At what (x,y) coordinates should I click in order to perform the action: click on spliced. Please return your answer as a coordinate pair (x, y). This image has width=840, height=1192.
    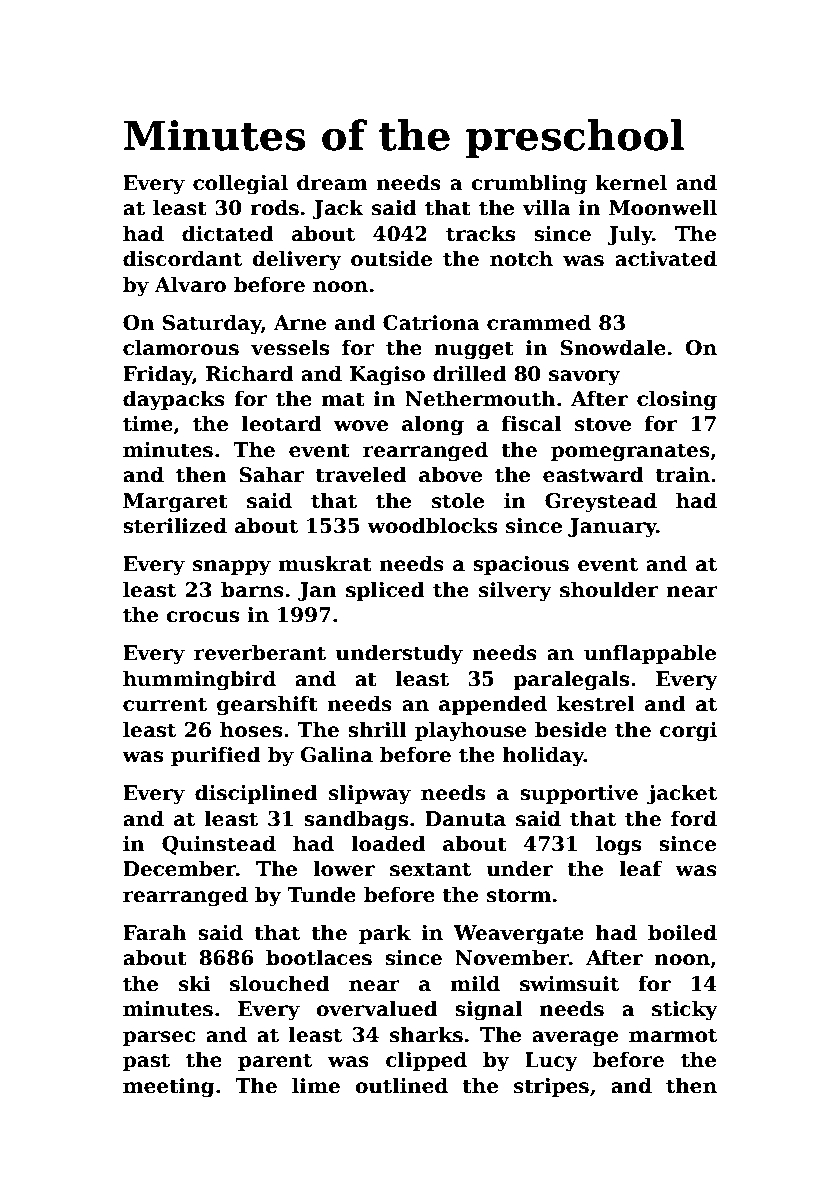
    Looking at the image, I should click on (385, 591).
